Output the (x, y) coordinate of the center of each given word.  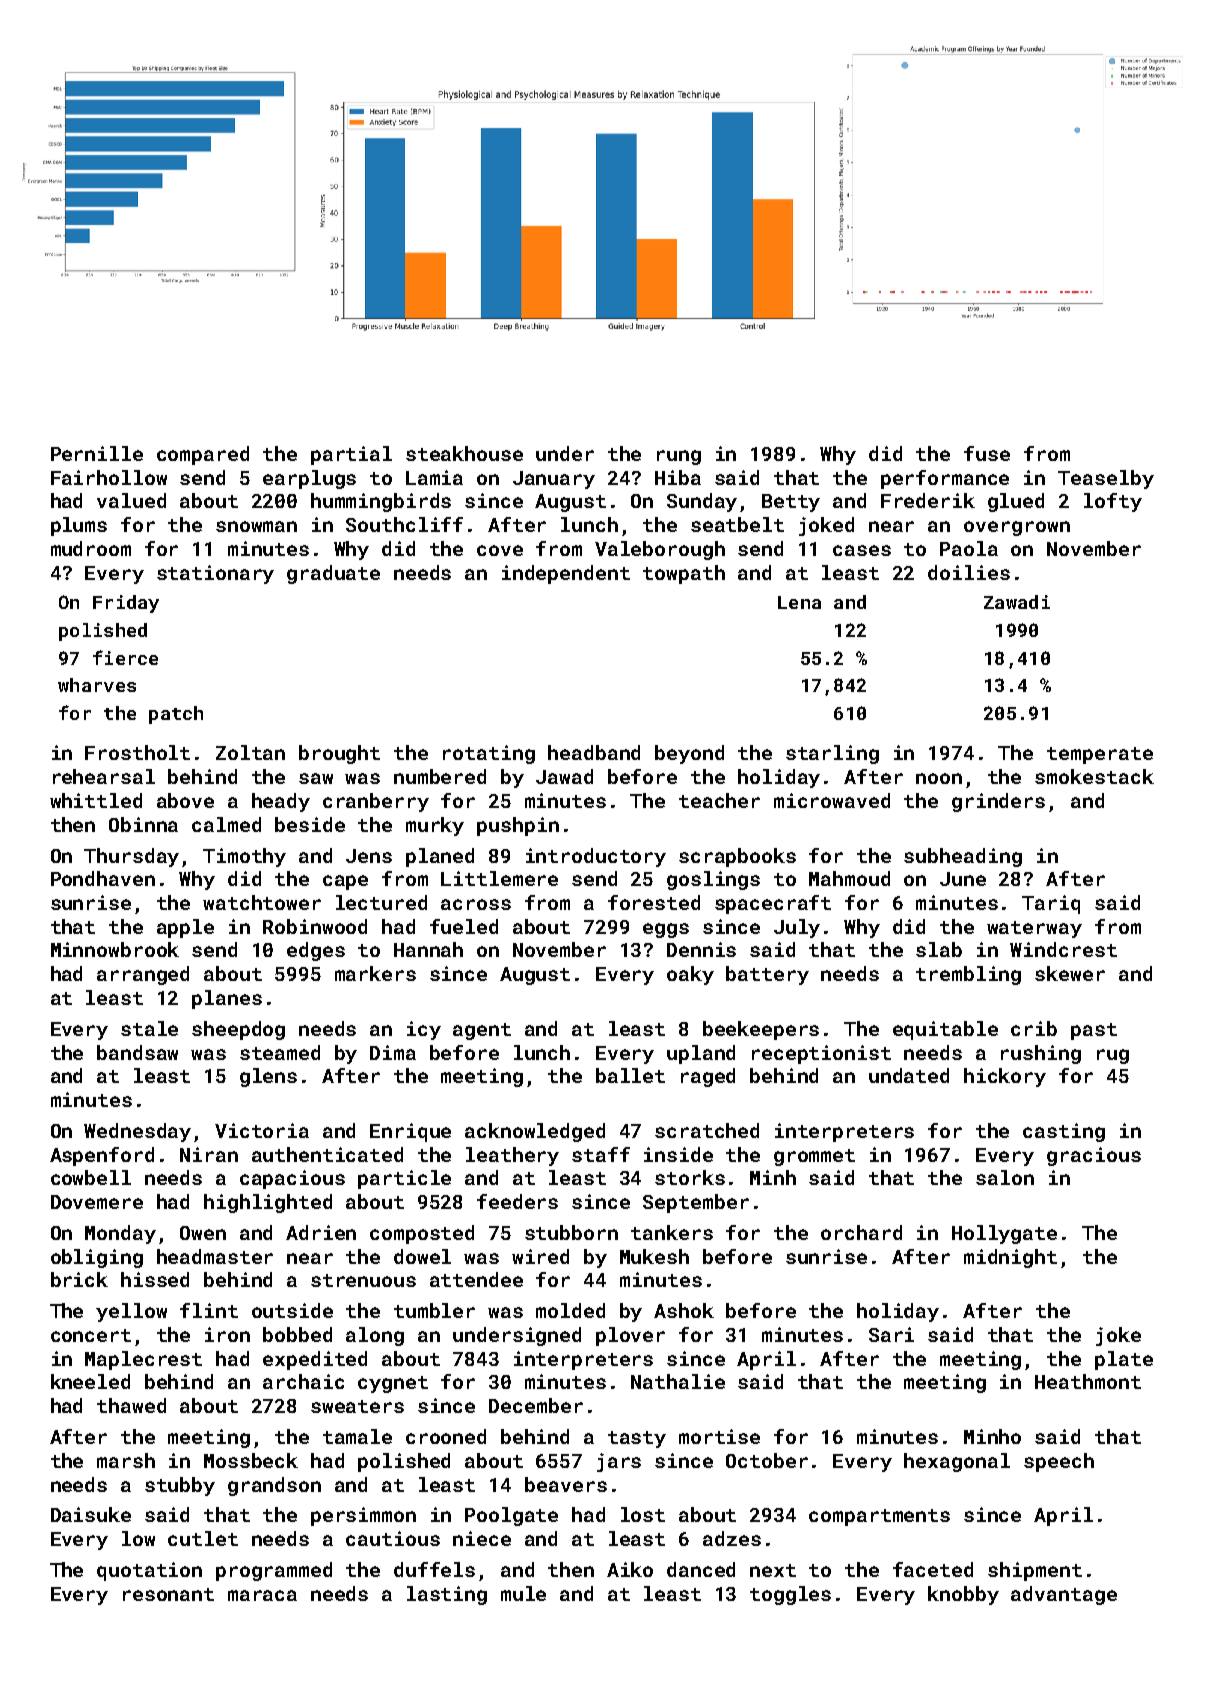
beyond (689, 754)
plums (79, 526)
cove (500, 550)
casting (1064, 1132)
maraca (262, 1595)
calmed (226, 824)
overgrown (1017, 528)
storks (690, 1177)
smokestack (1094, 776)
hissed (155, 1279)
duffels (434, 1569)
